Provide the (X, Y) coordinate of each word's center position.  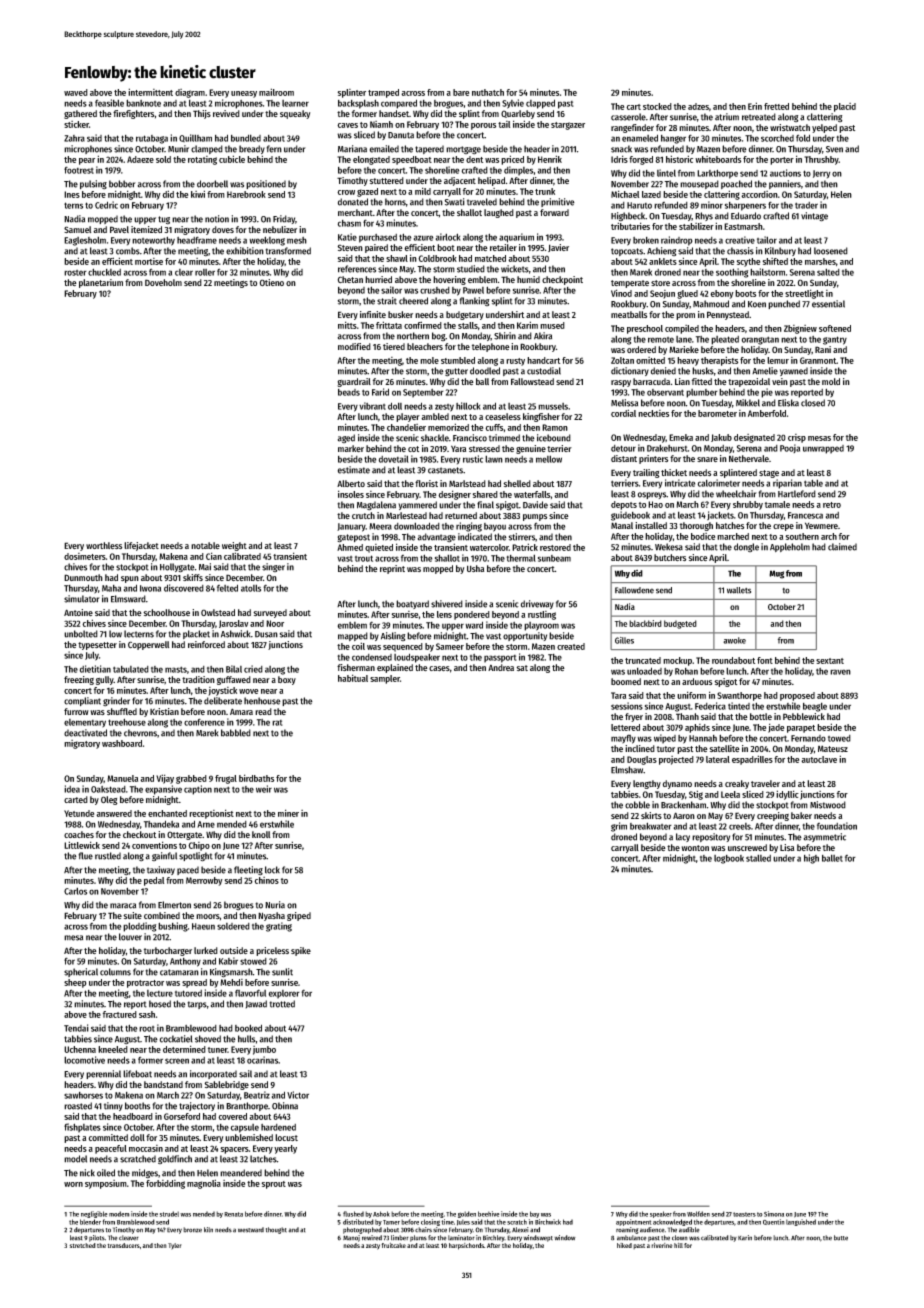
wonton (695, 848)
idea (72, 789)
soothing (732, 273)
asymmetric (825, 837)
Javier (558, 248)
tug (164, 220)
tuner (218, 1050)
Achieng (661, 251)
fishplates (82, 1128)
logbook (729, 859)
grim (619, 827)
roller (205, 272)
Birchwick (548, 1222)
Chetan (350, 279)
